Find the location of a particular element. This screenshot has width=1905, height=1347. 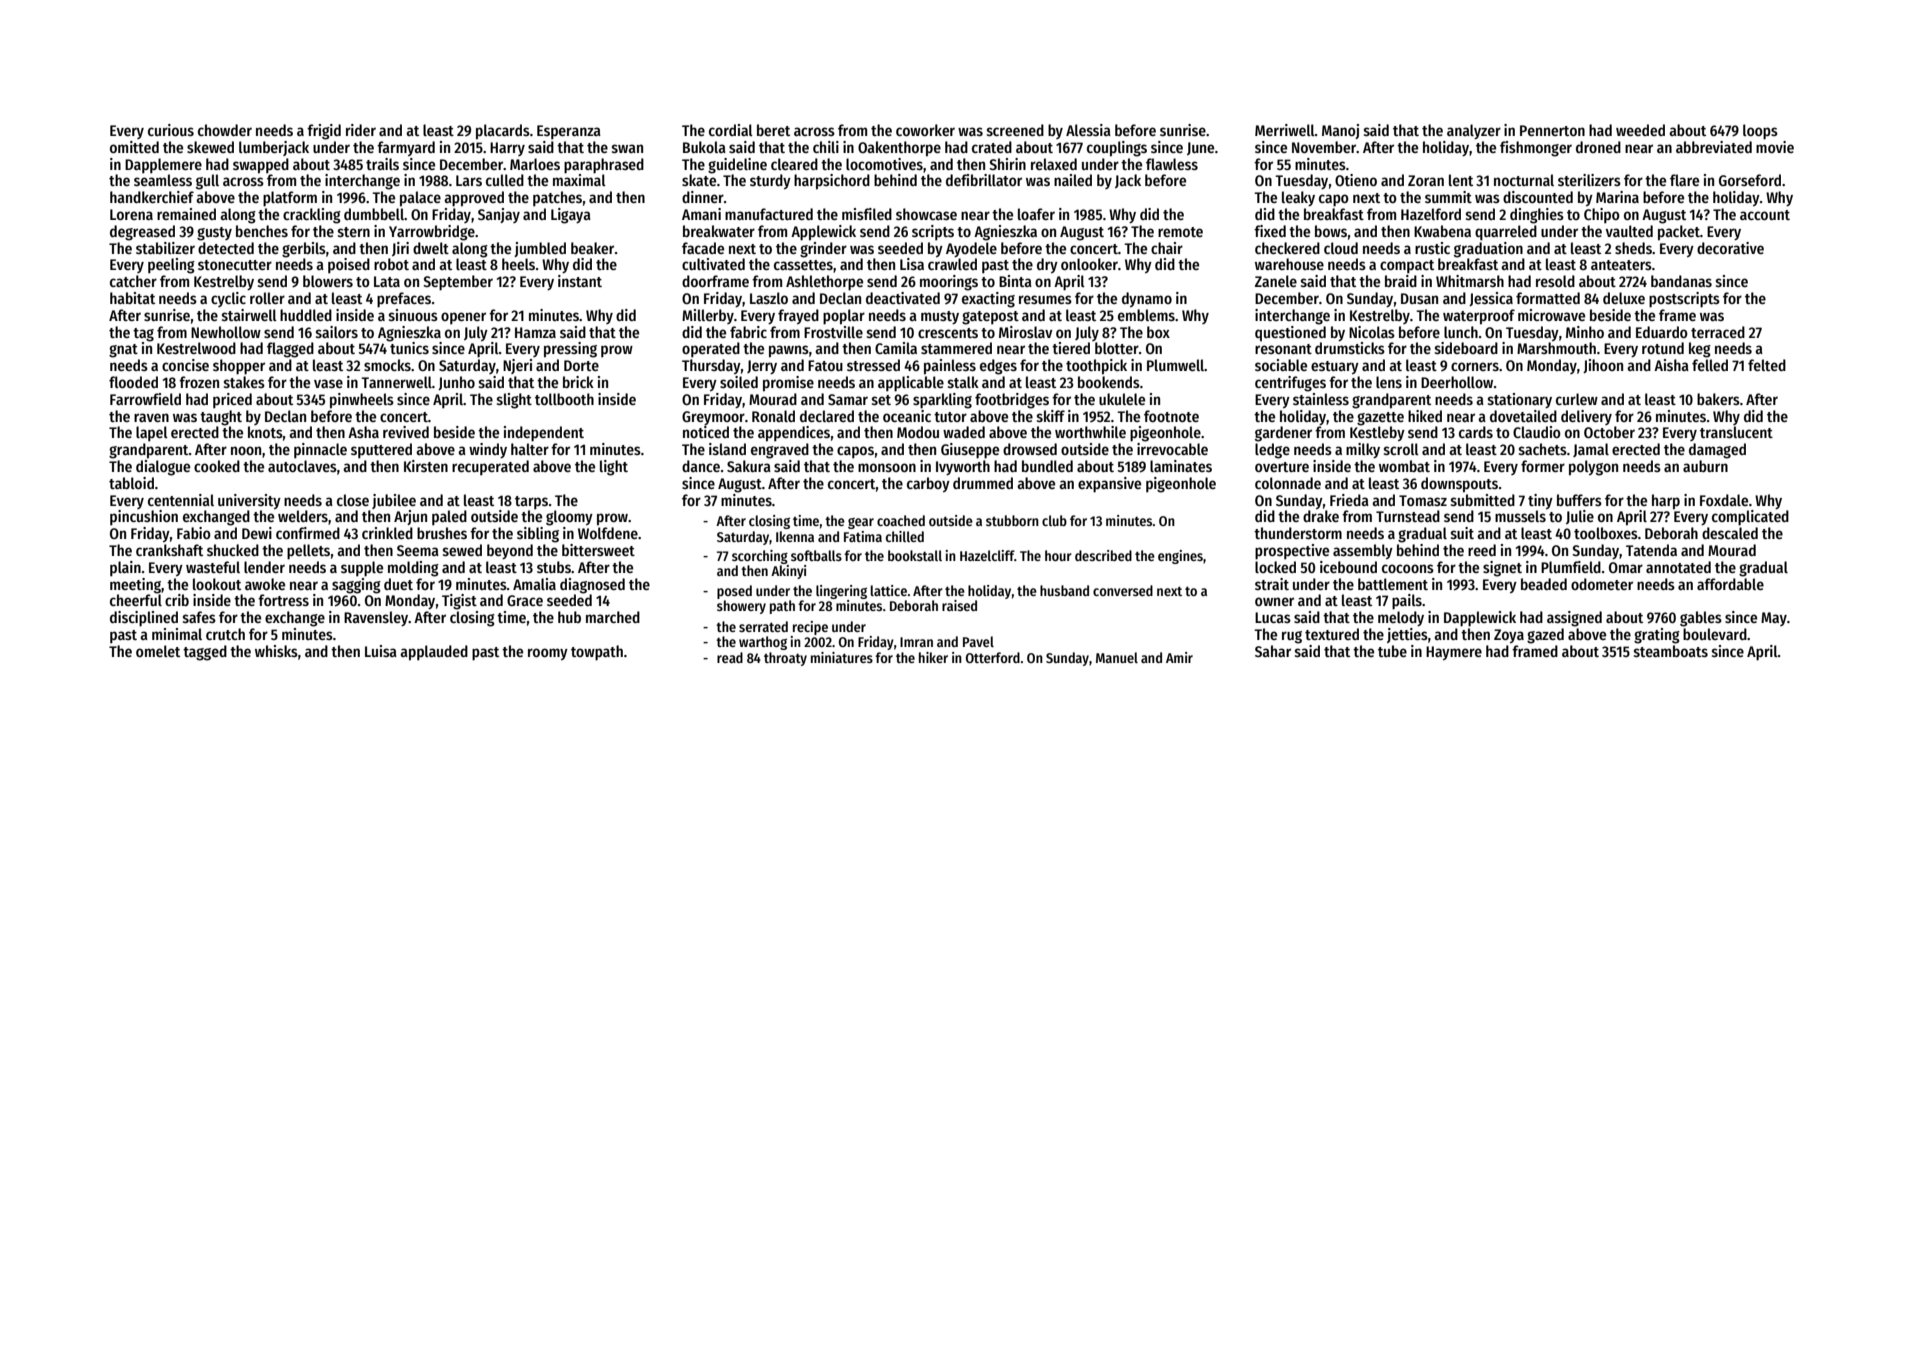

coworker is located at coordinates (925, 130).
